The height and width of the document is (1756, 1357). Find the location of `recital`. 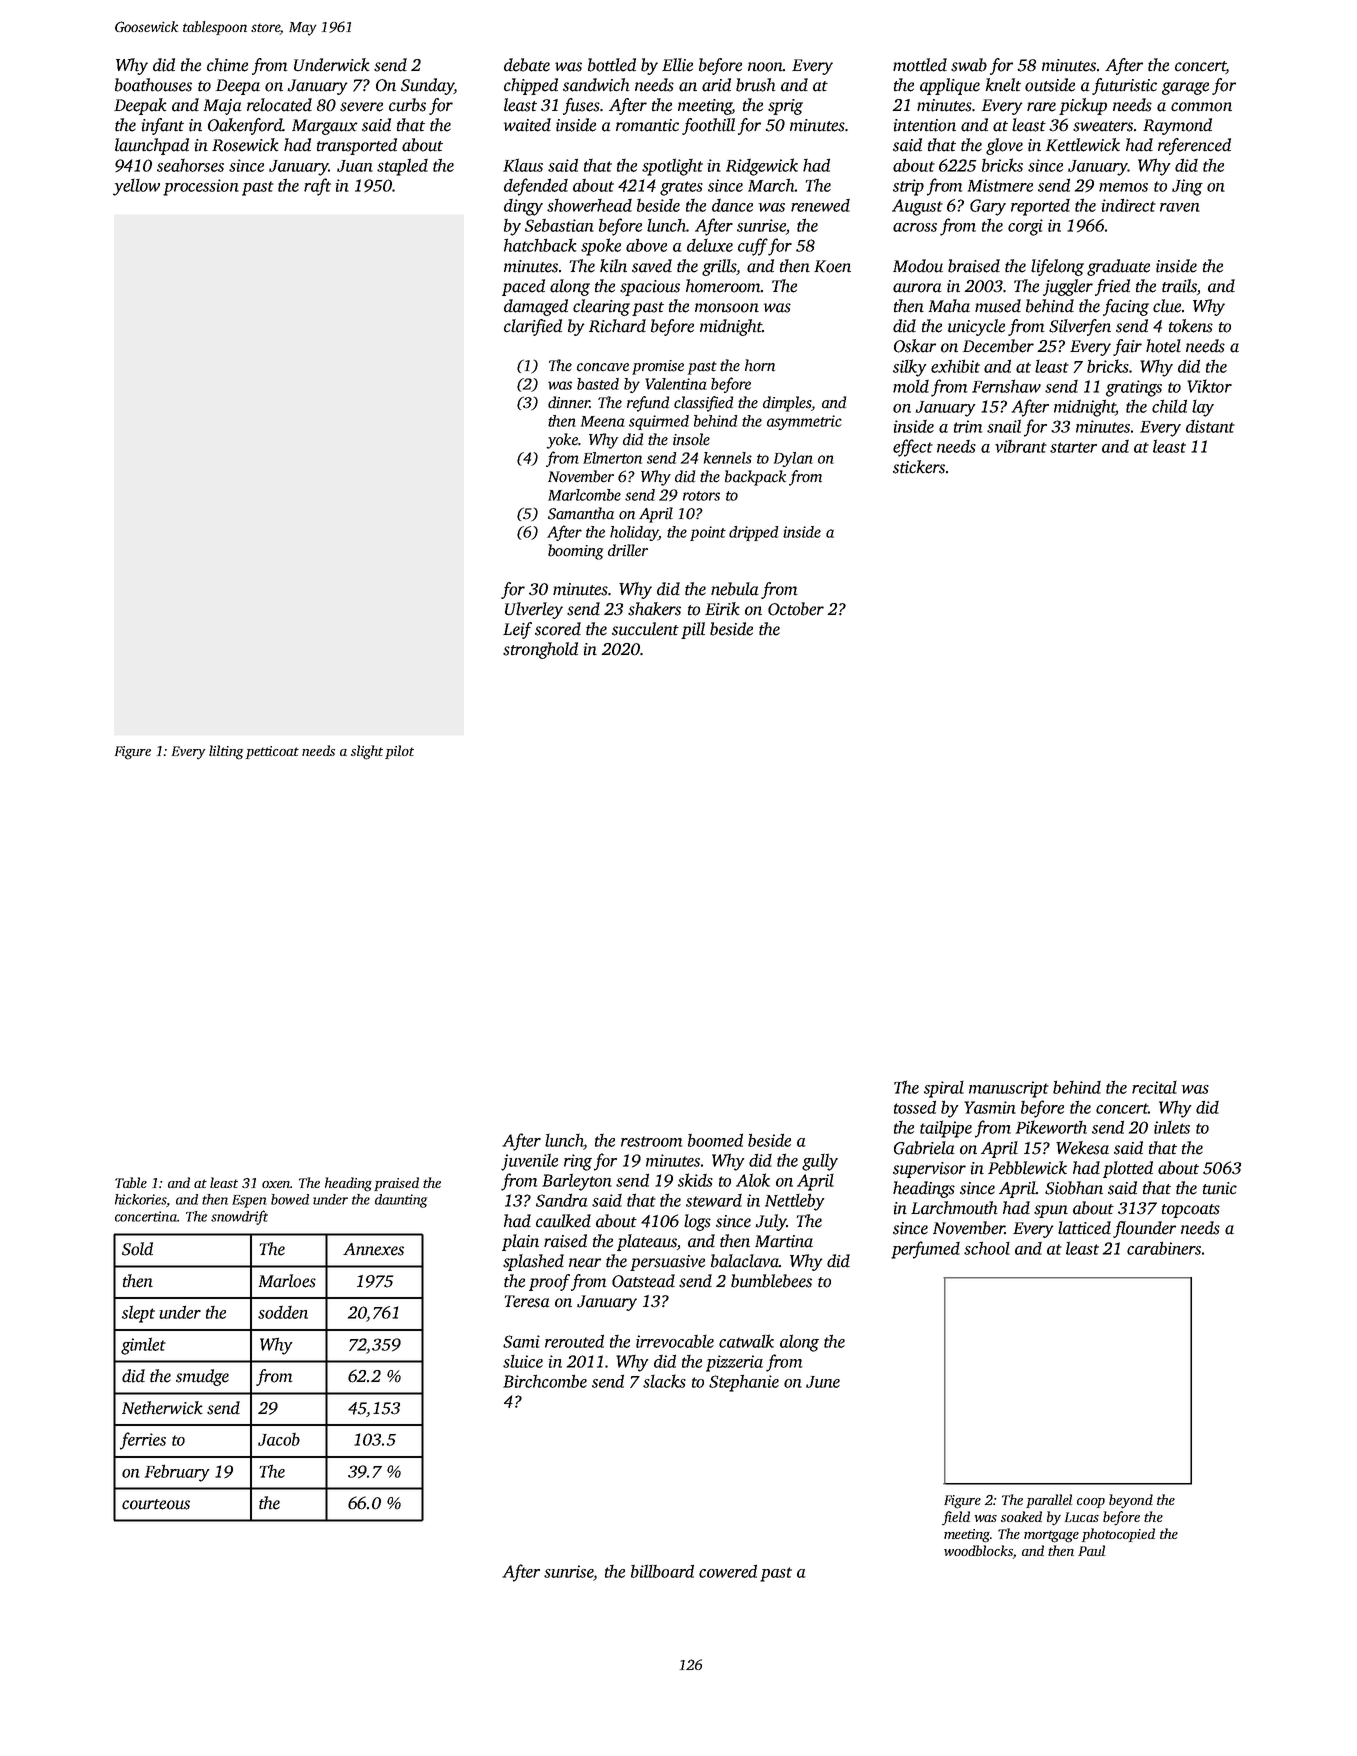

recital is located at coordinates (1154, 1087).
